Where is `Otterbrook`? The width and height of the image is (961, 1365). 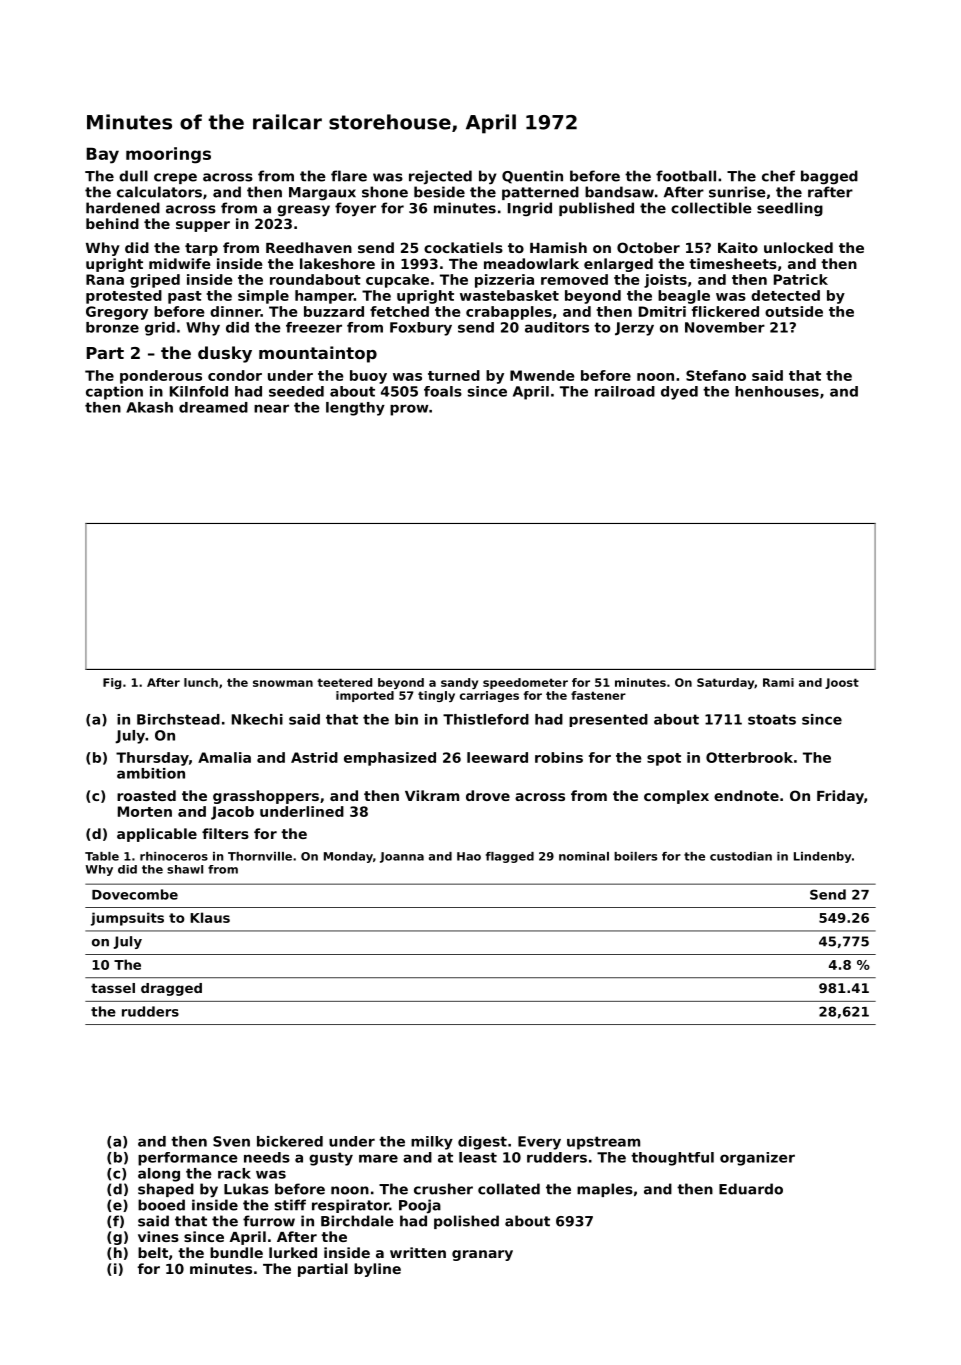
Otterbrook is located at coordinates (749, 757).
